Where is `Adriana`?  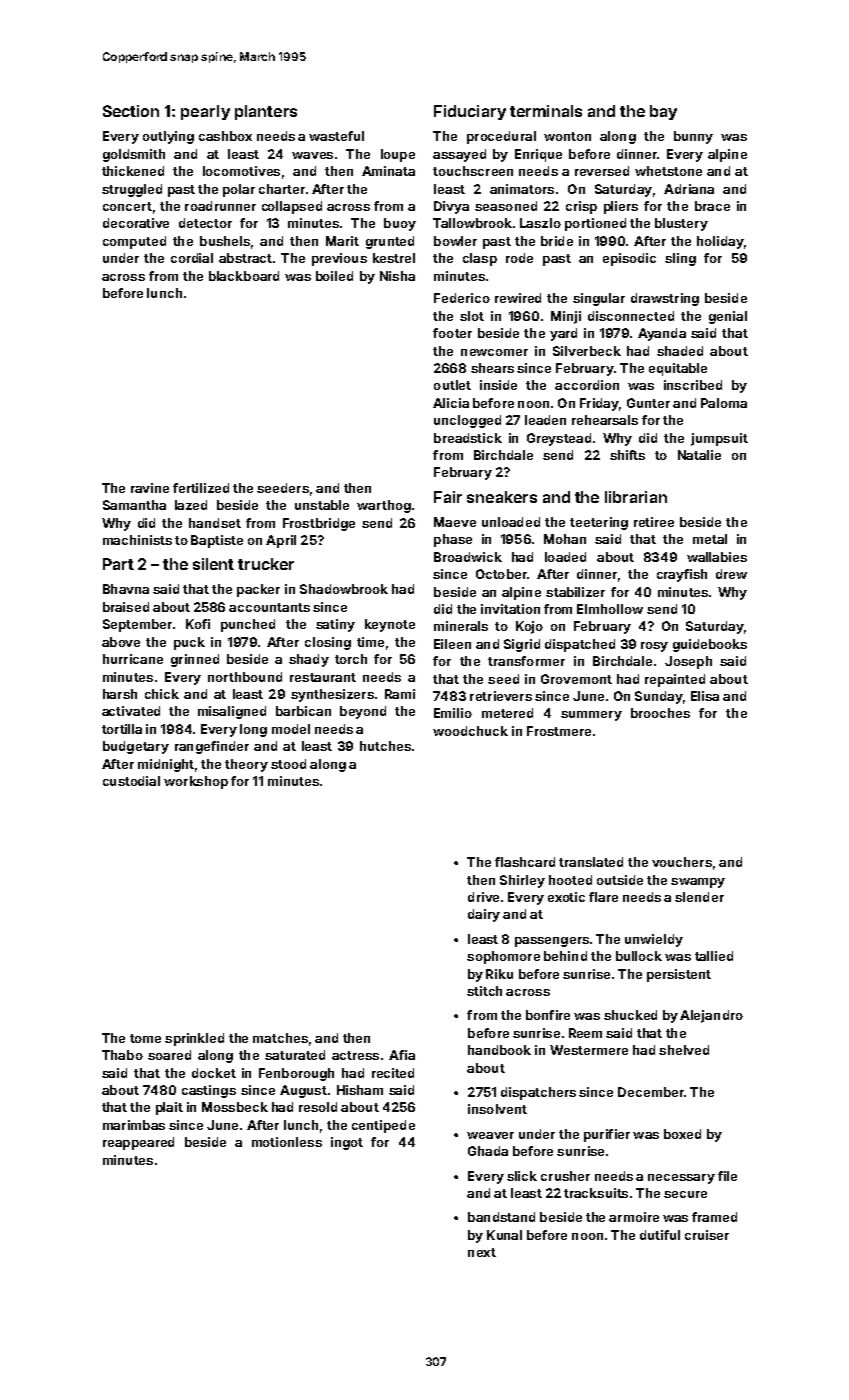 Adriana is located at coordinates (689, 189).
